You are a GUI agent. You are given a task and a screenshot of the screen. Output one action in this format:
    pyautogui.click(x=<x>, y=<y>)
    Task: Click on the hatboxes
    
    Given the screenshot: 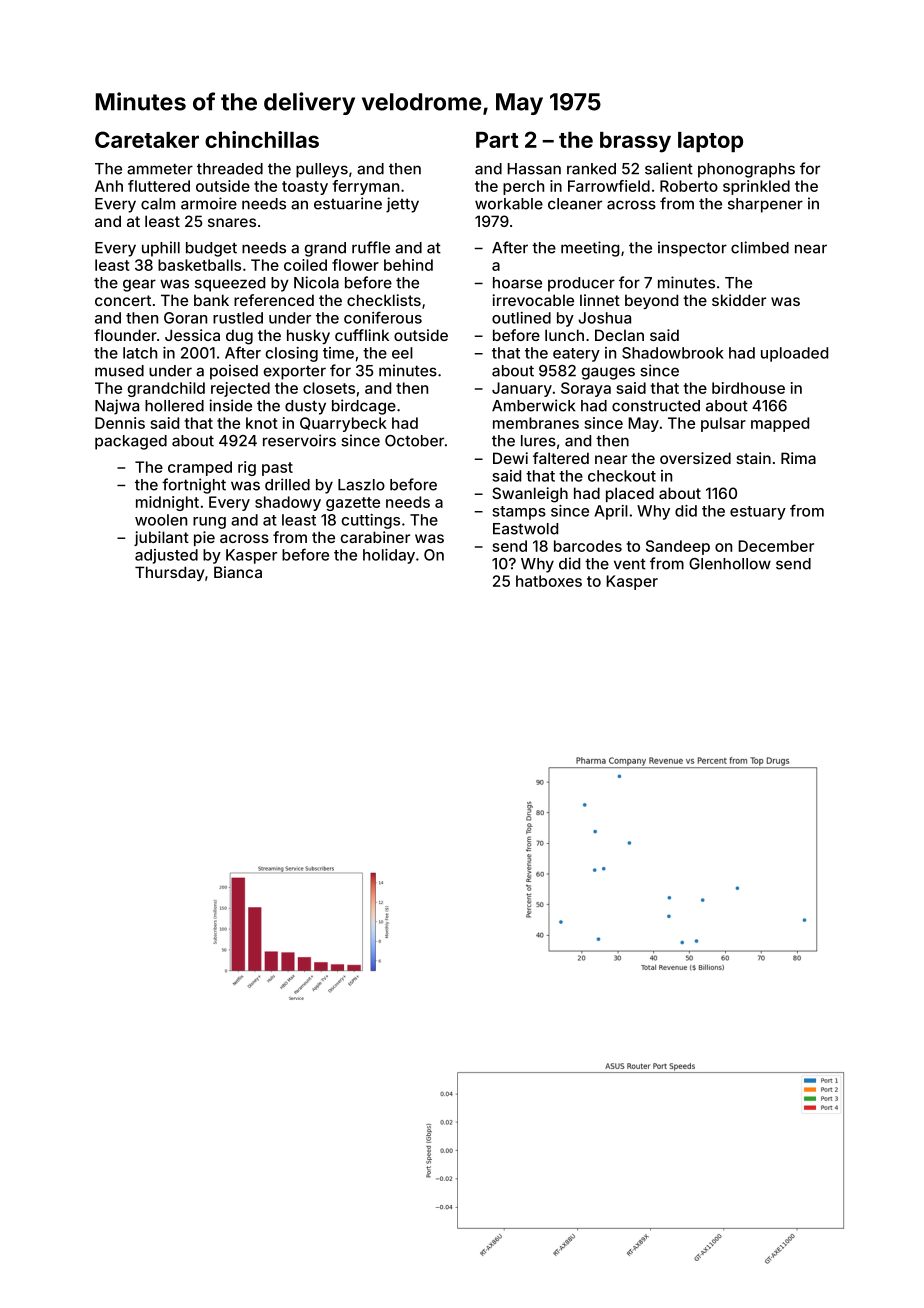 What is the action you would take?
    pyautogui.click(x=549, y=581)
